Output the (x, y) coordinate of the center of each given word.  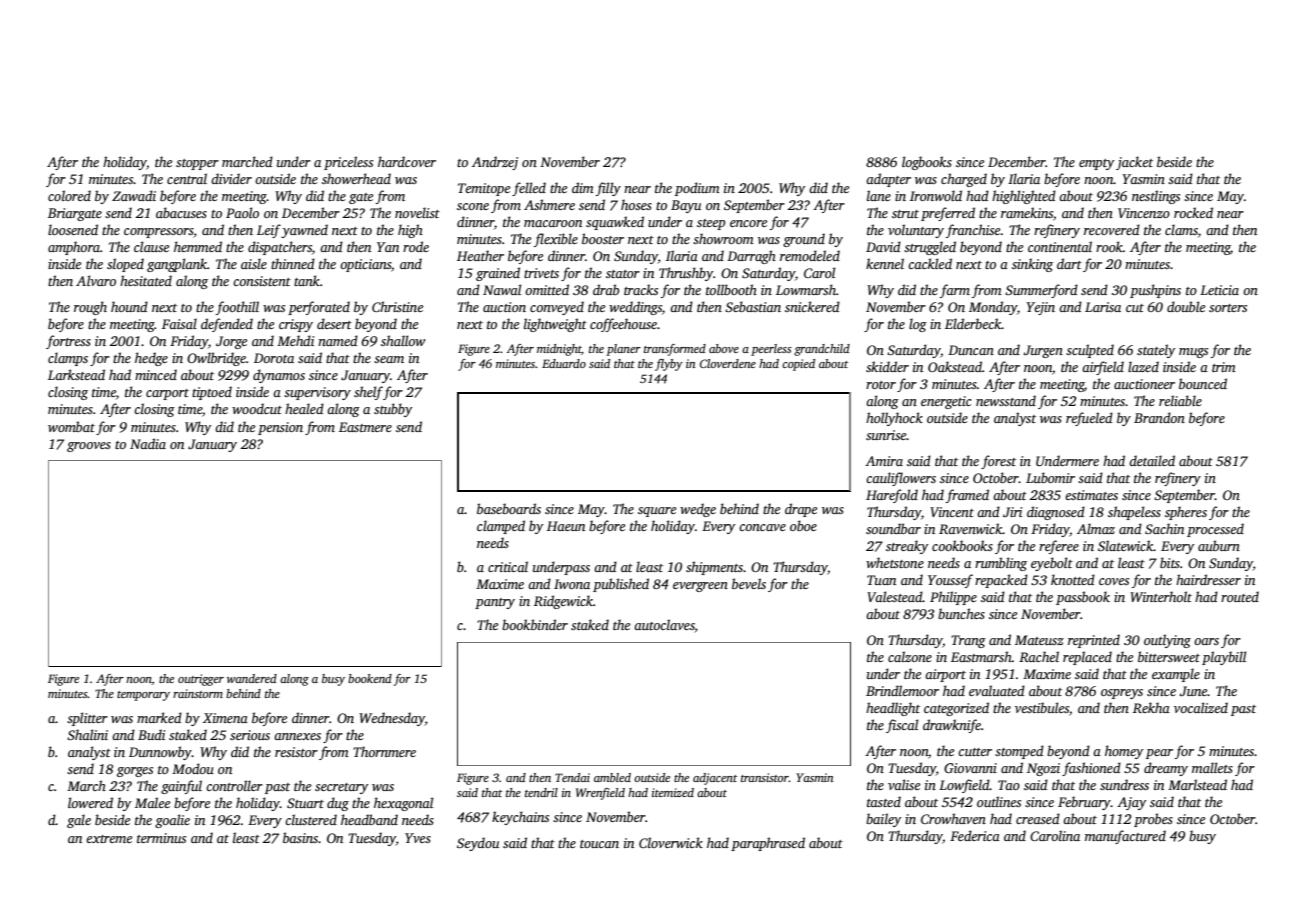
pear (1159, 754)
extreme (109, 839)
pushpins (1155, 291)
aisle (254, 263)
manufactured (1125, 837)
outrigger (201, 680)
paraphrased (768, 844)
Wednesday (392, 719)
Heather (480, 255)
